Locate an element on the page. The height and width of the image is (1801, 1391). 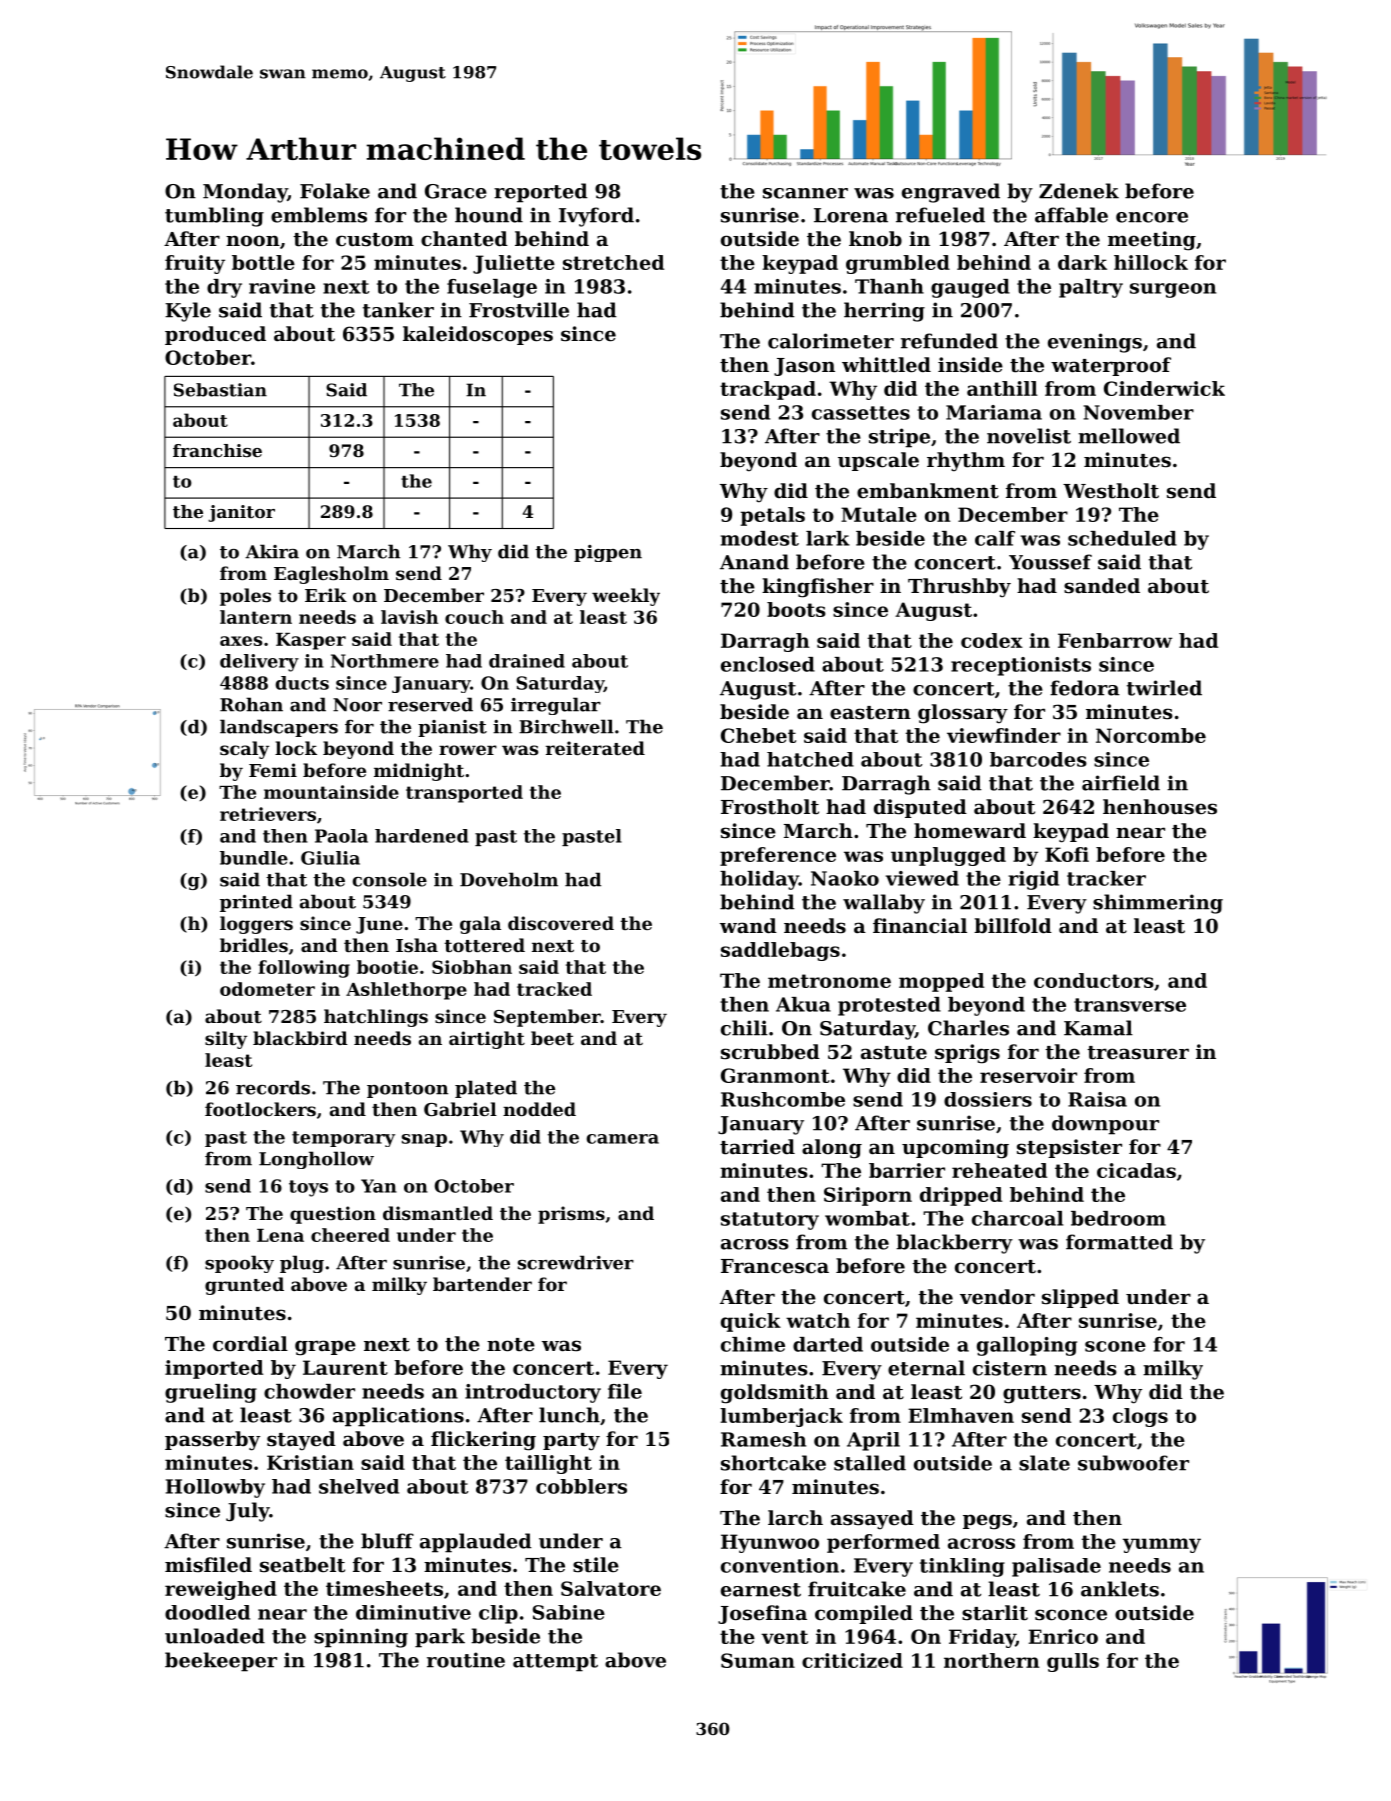
chanted is located at coordinates (464, 239).
